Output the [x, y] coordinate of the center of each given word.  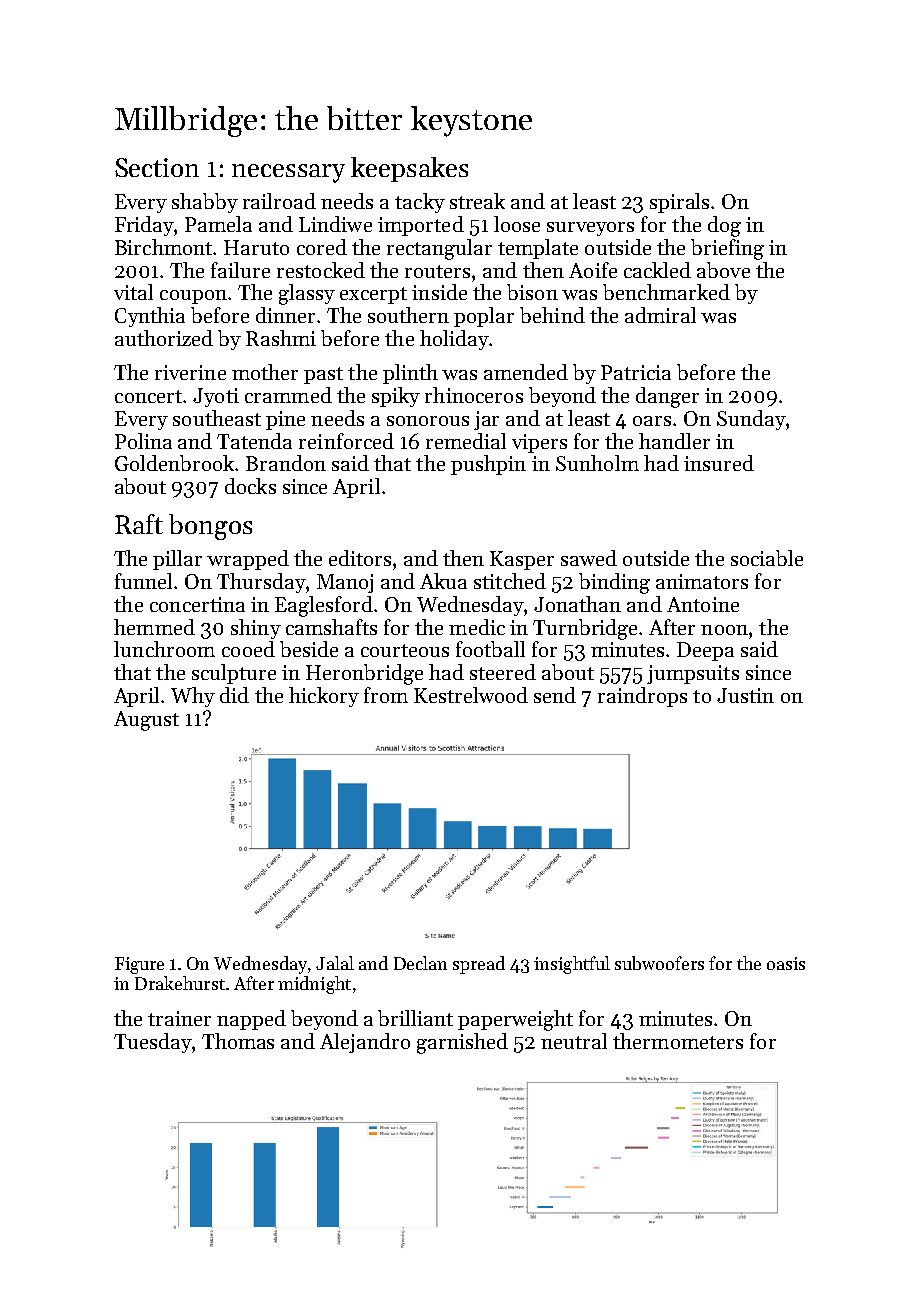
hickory [324, 697]
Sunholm [597, 463]
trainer [179, 1018]
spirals [679, 203]
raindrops [642, 697]
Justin [745, 695]
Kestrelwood [471, 695]
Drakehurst [180, 983]
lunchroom [164, 649]
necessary [288, 173]
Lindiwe [335, 224]
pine [285, 420]
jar [486, 420]
